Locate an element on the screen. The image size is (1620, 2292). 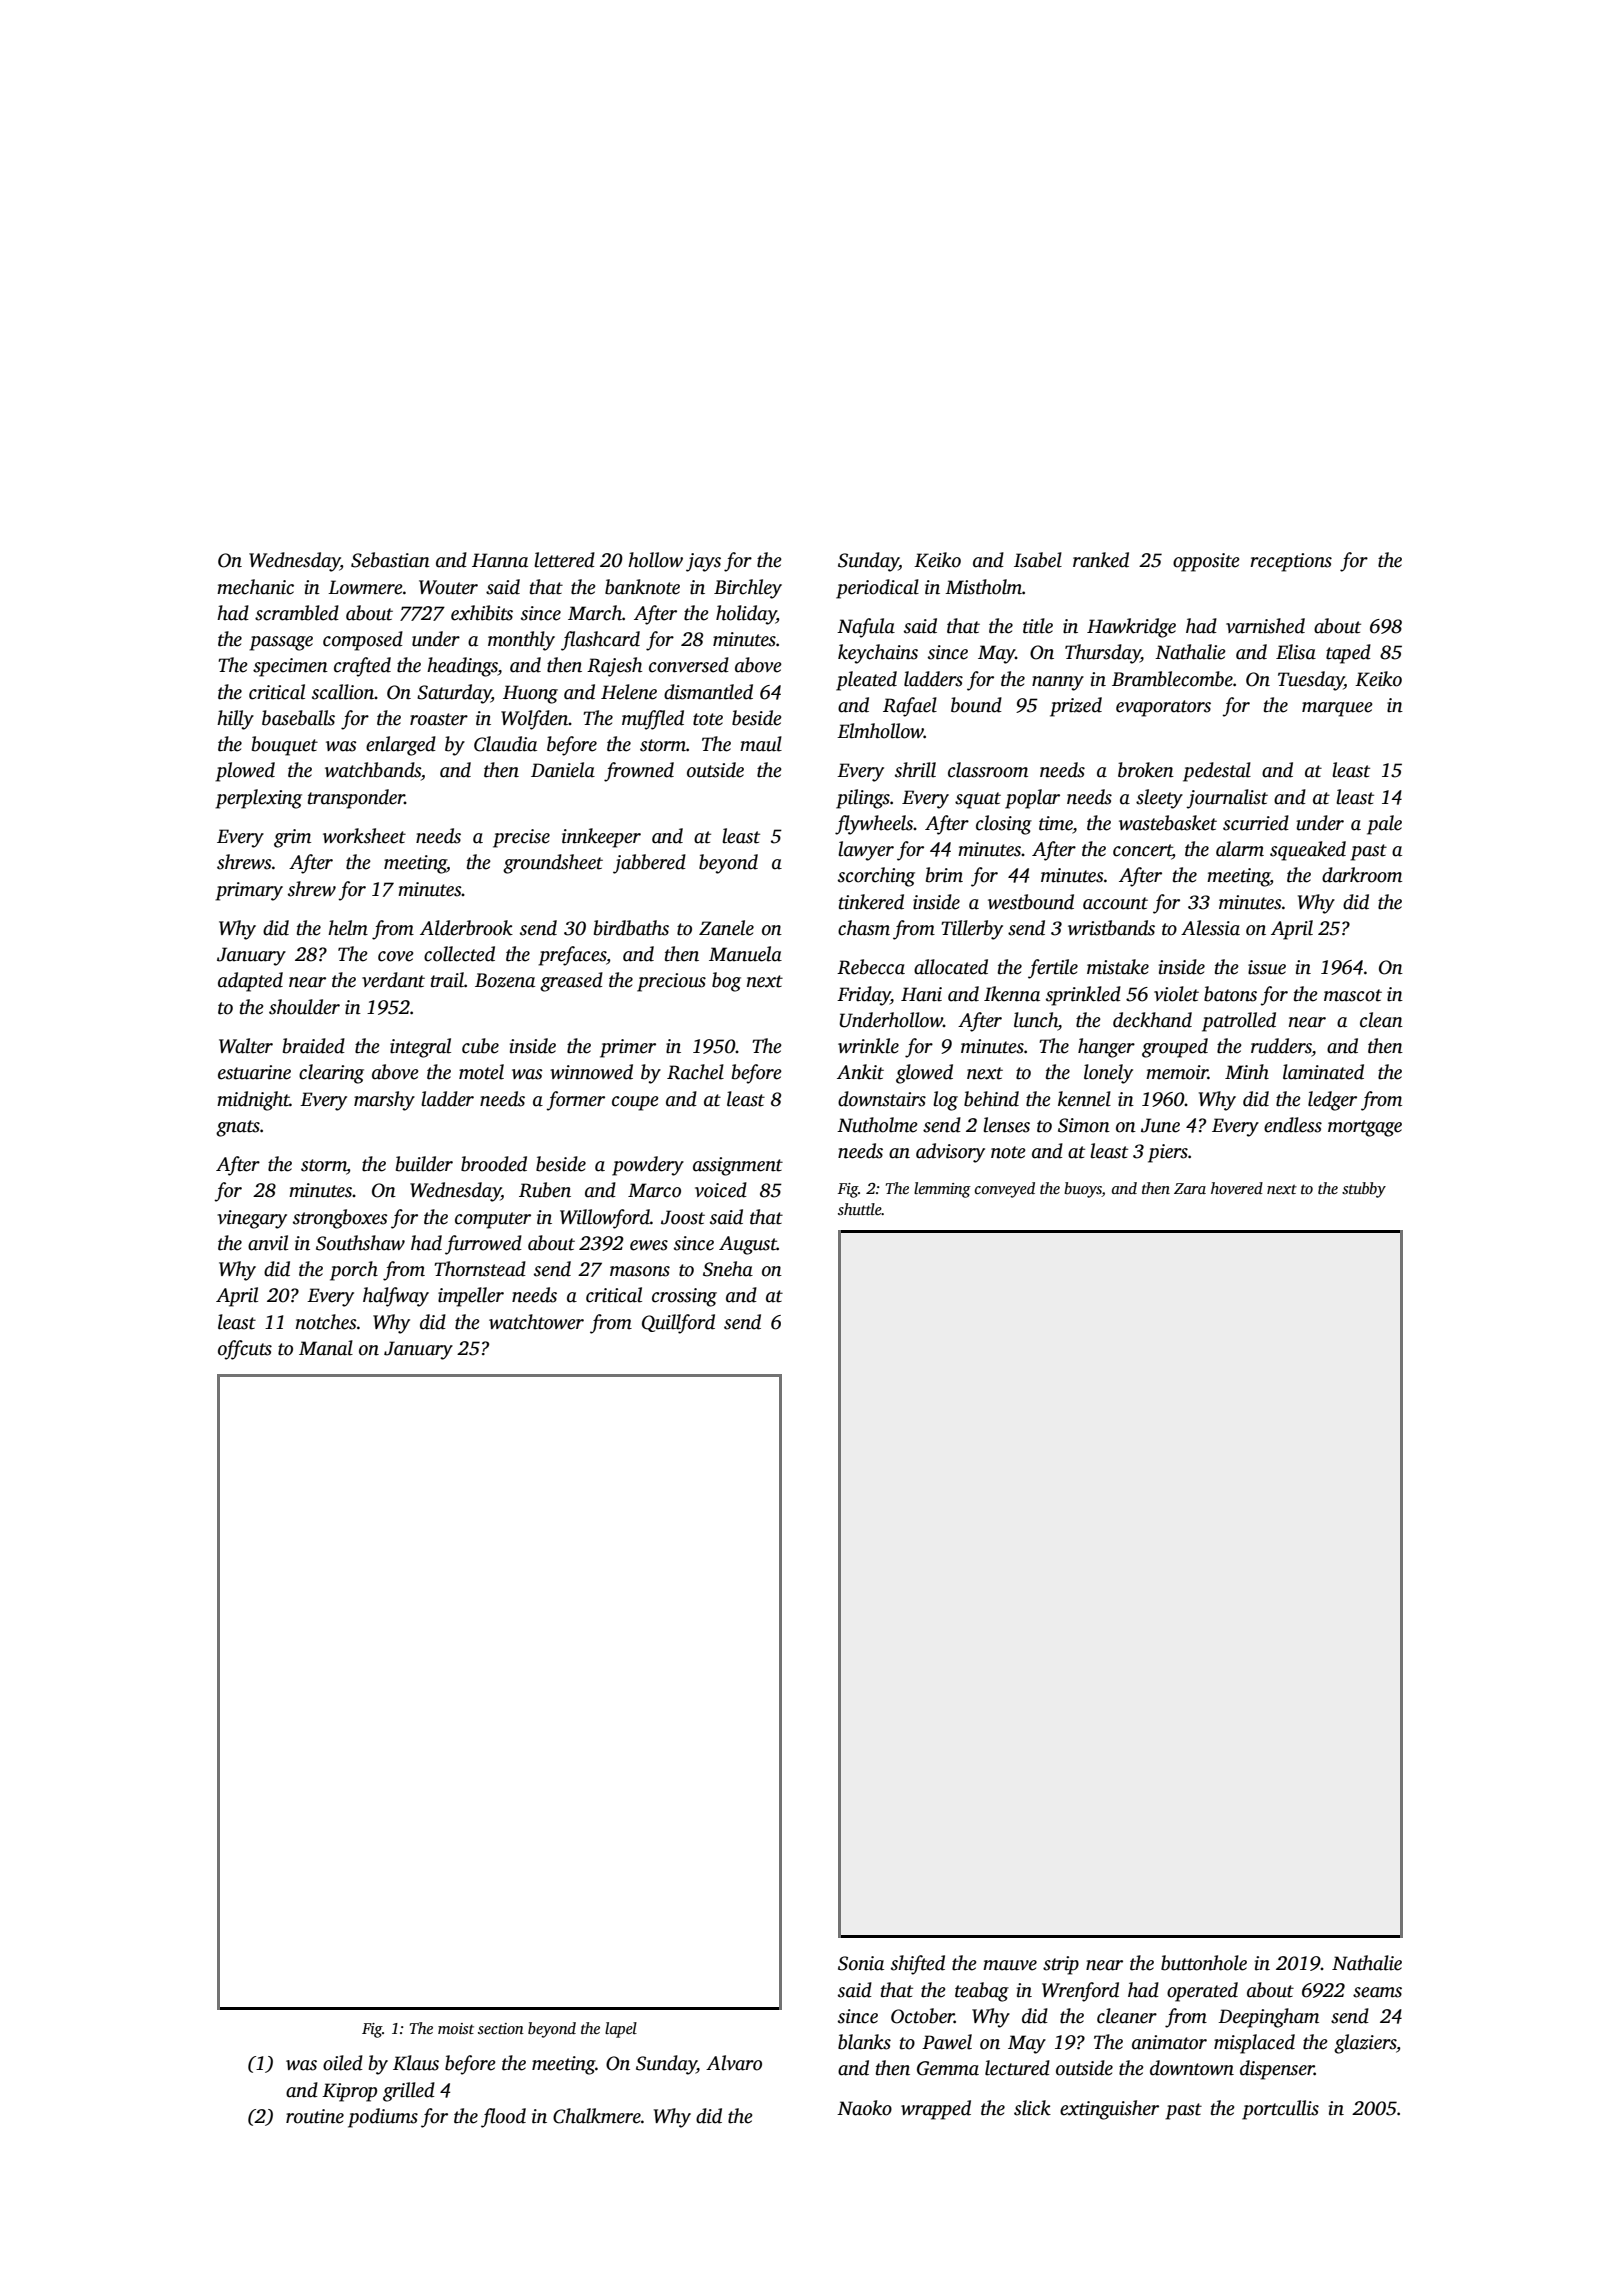
account is located at coordinates (1115, 903).
